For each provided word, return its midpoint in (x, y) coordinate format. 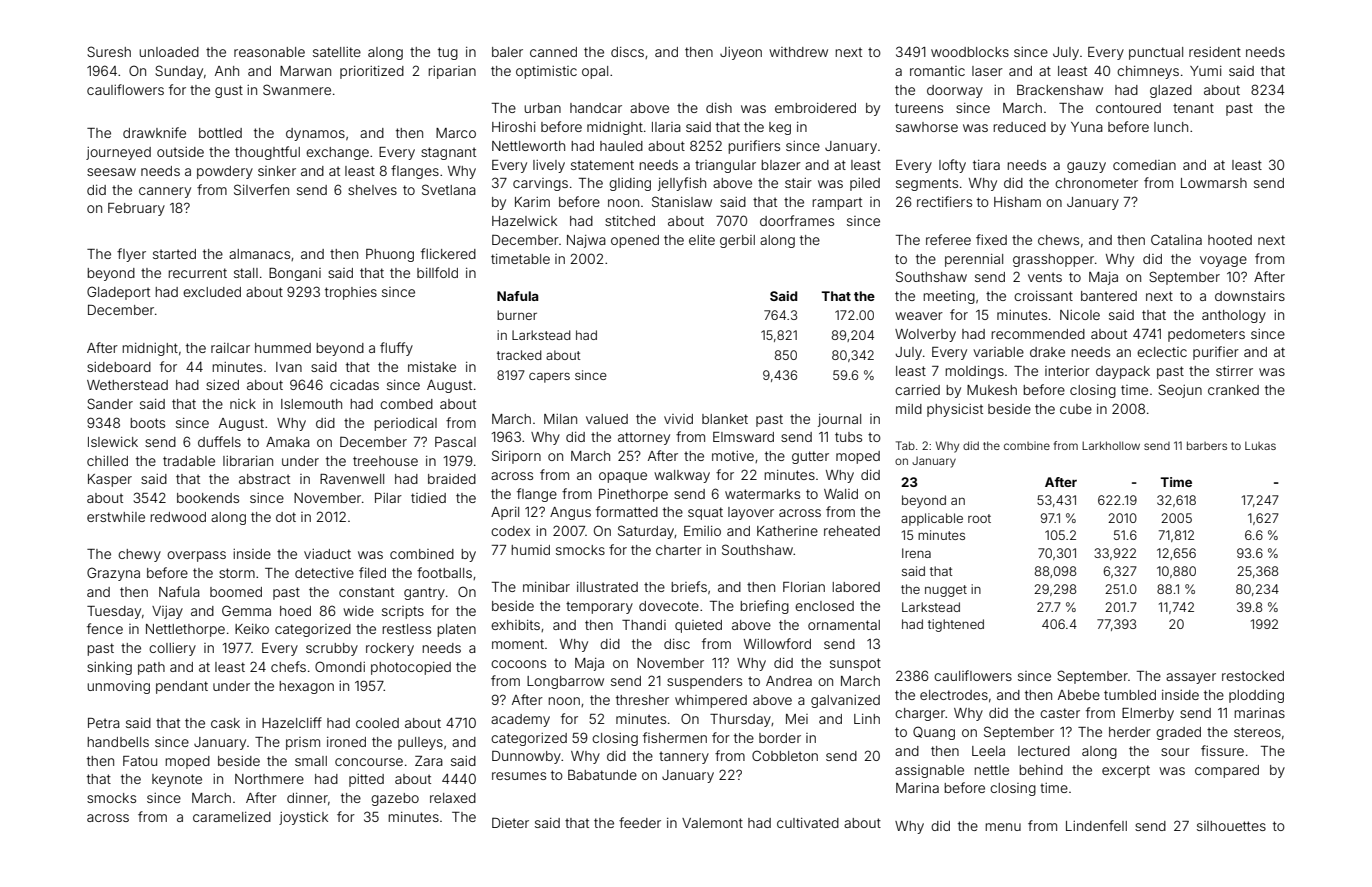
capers (549, 377)
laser (987, 71)
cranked (1233, 390)
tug (448, 53)
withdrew (798, 52)
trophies (351, 293)
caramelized (232, 817)
